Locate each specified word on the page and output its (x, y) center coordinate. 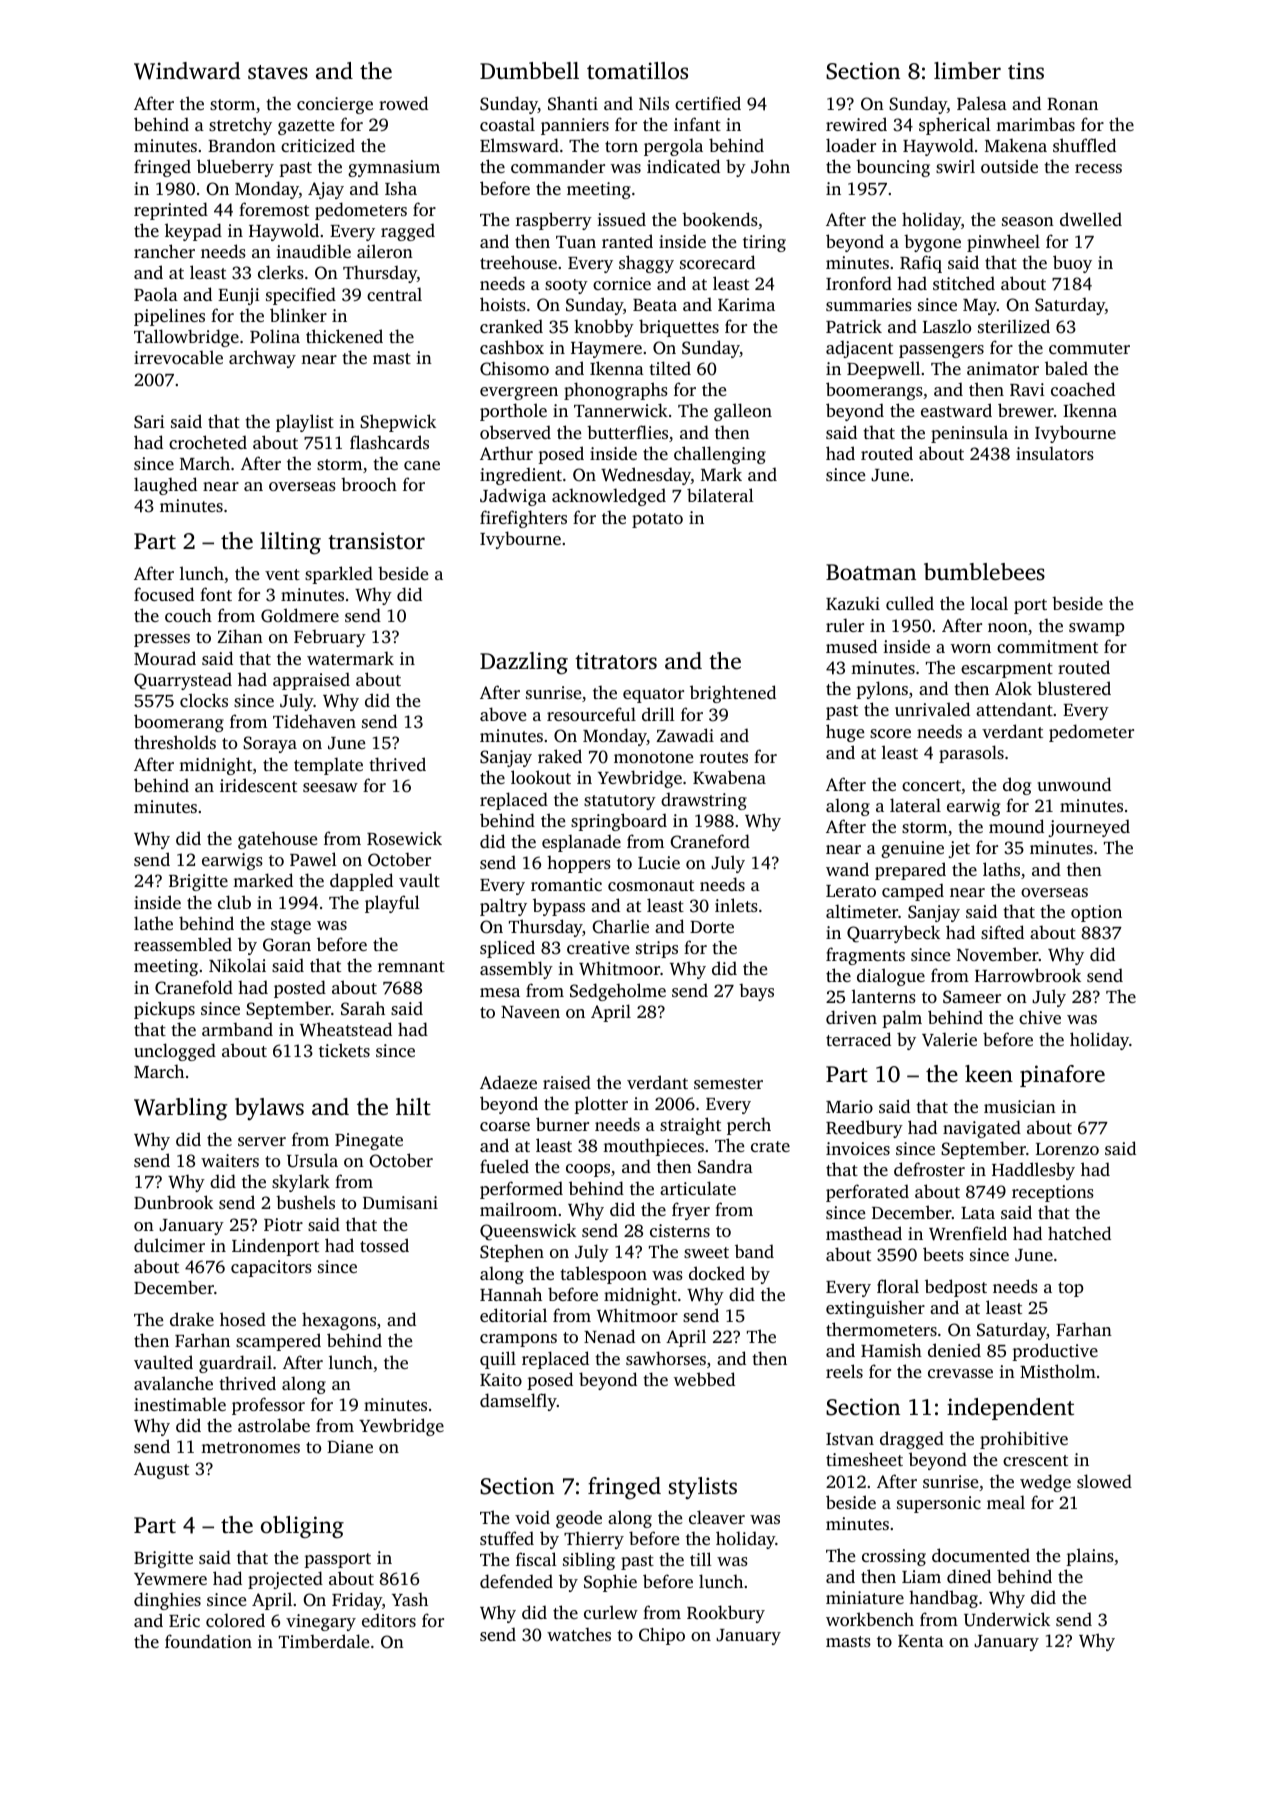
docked (717, 1273)
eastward (956, 410)
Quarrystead (183, 681)
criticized (318, 145)
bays (756, 992)
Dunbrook (173, 1202)
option (1096, 913)
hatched (1079, 1233)
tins (1026, 71)
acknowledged (609, 497)
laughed (165, 486)
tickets (344, 1050)
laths (1001, 869)
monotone (653, 757)
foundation (208, 1641)
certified (708, 103)
